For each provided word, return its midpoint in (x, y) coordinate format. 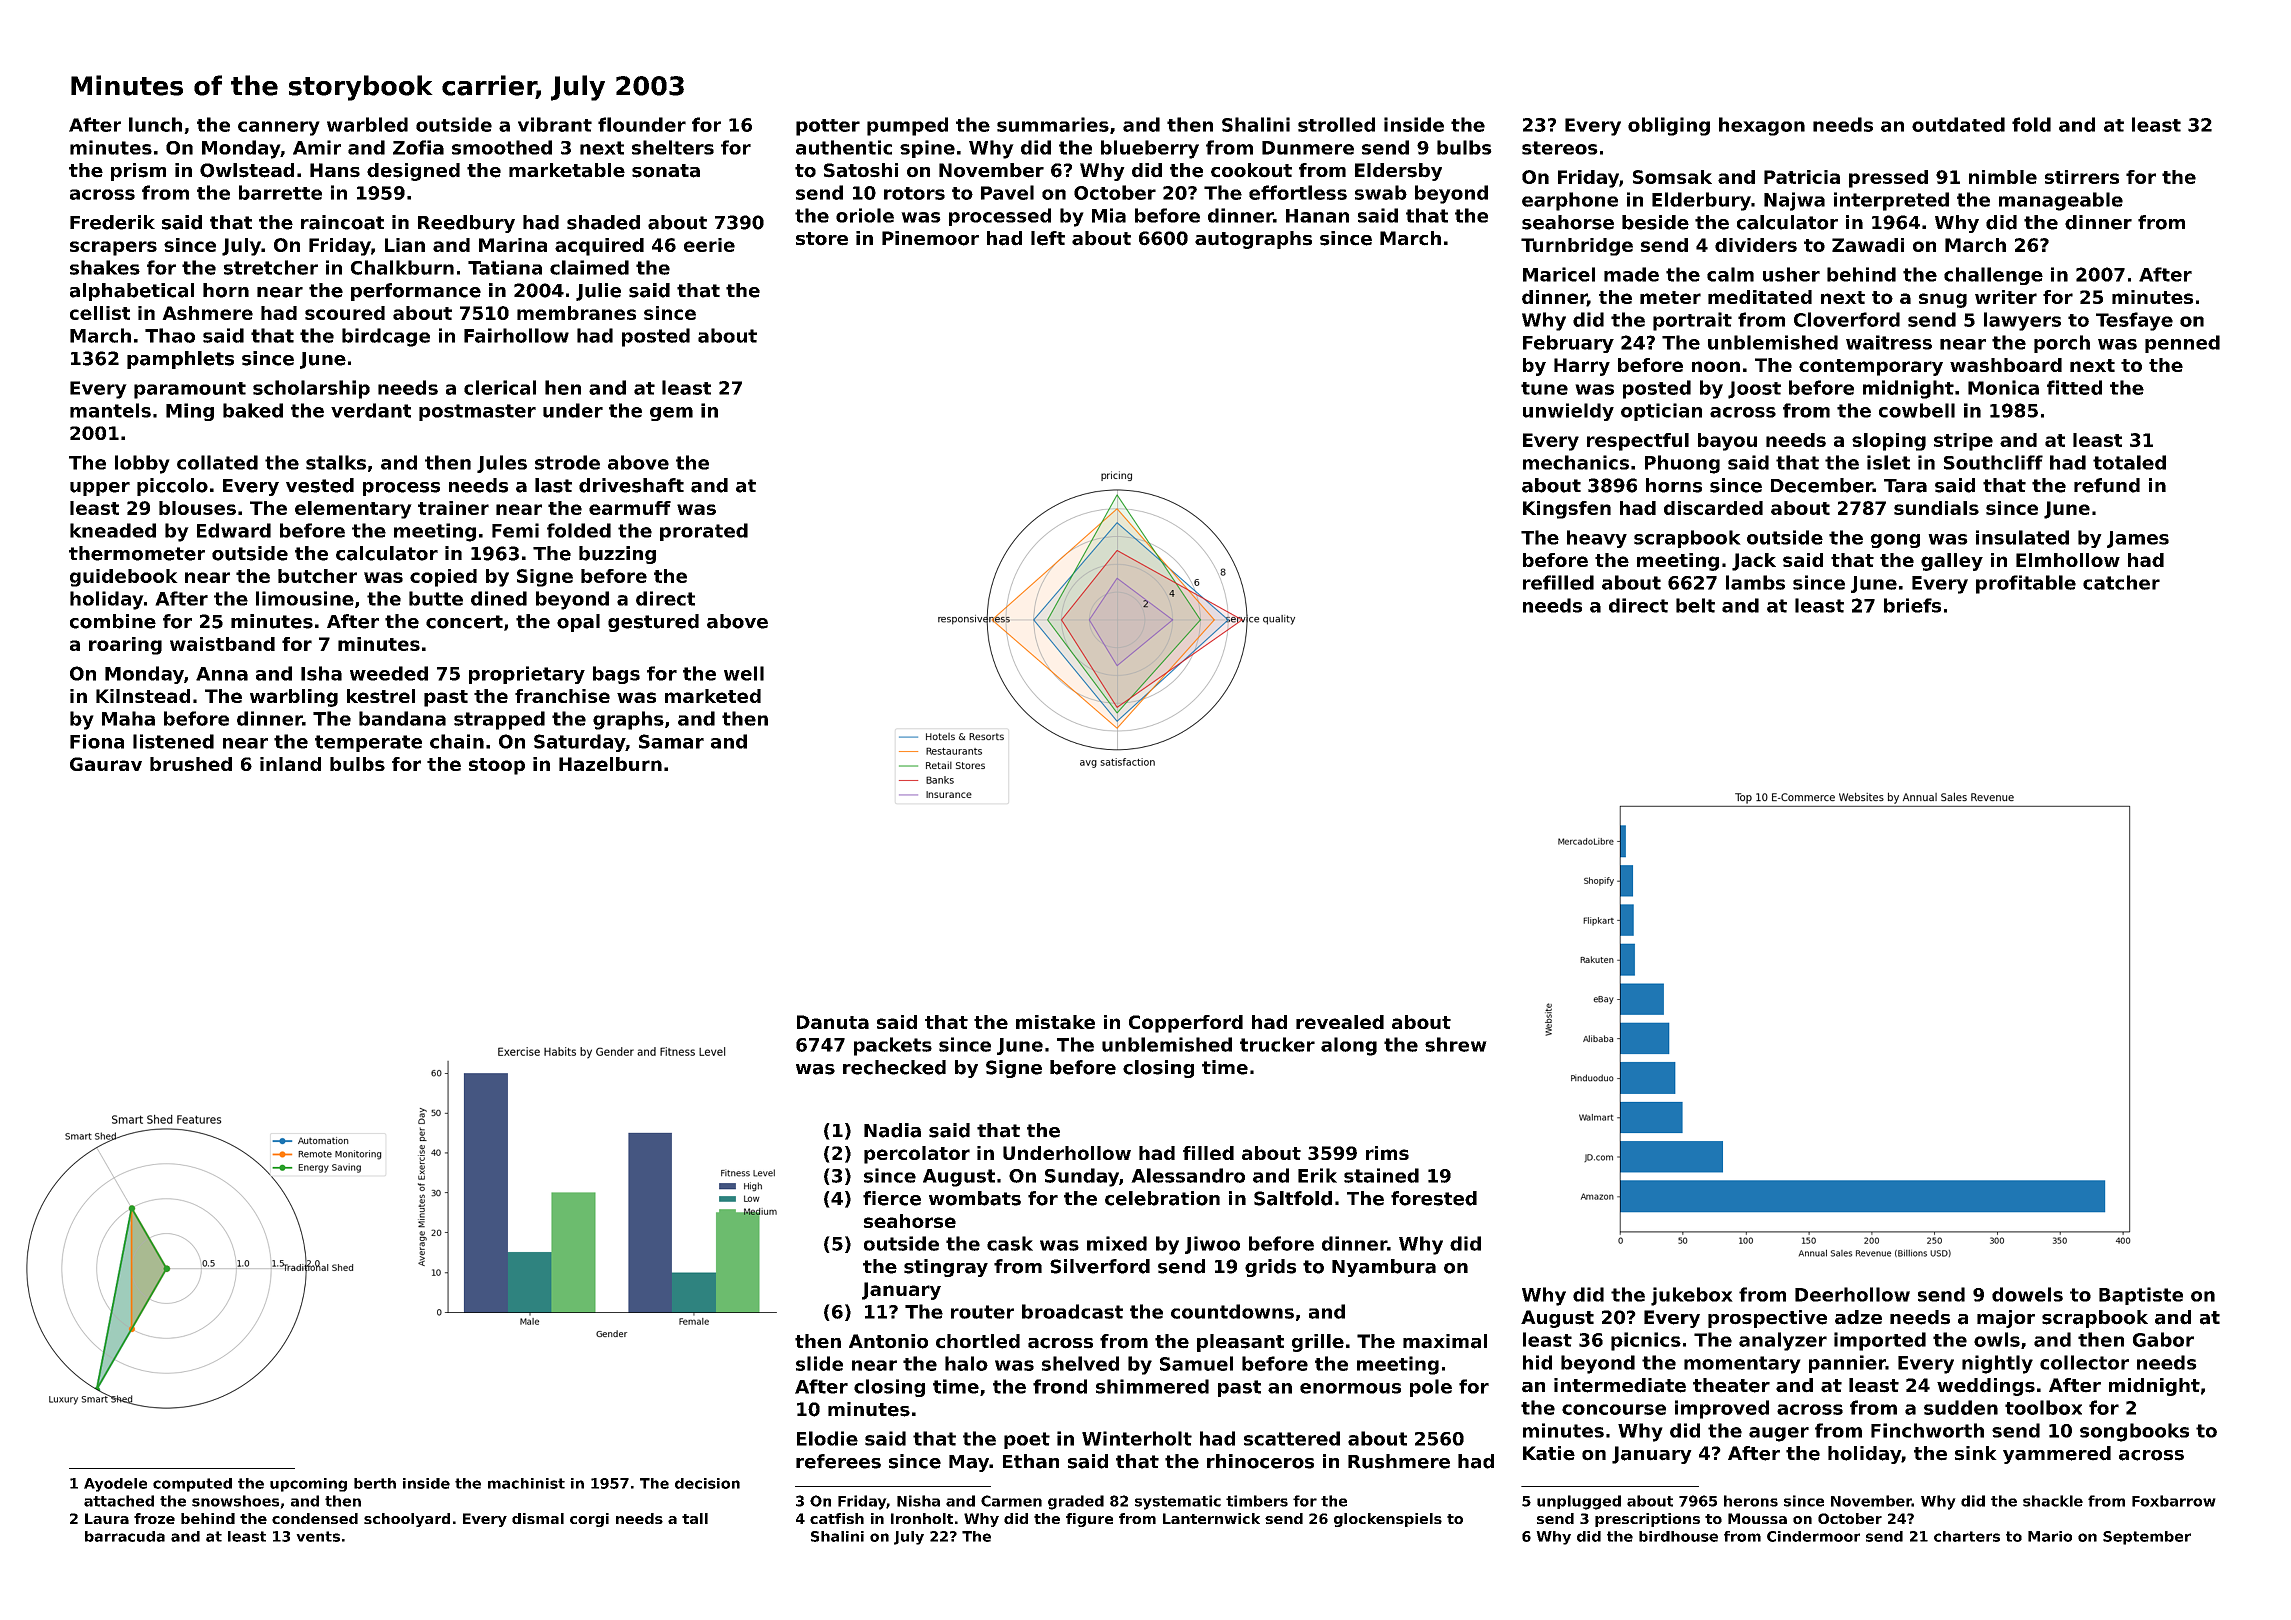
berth (375, 1483)
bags (616, 675)
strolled (1336, 124)
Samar (671, 741)
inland (290, 764)
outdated (1958, 124)
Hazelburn (610, 764)
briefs (1912, 605)
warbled (367, 124)
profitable (2026, 584)
